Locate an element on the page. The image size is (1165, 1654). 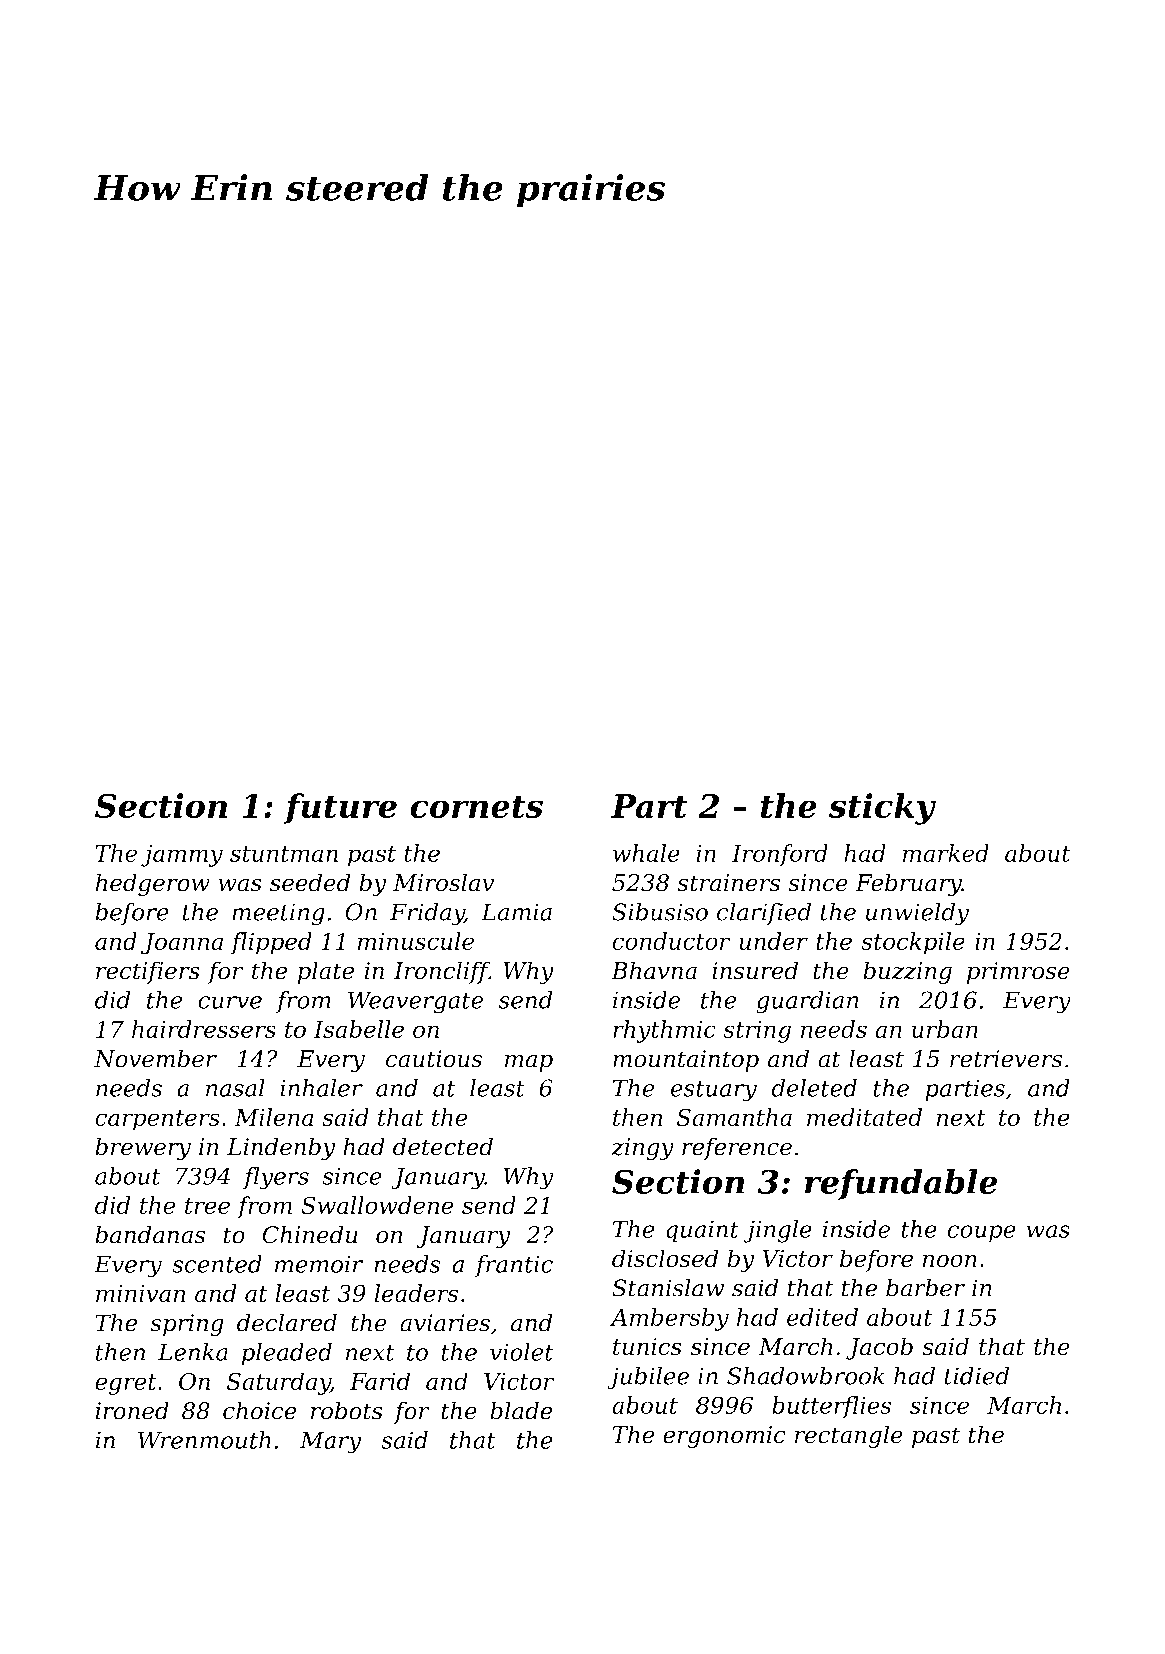
tree is located at coordinates (207, 1206).
